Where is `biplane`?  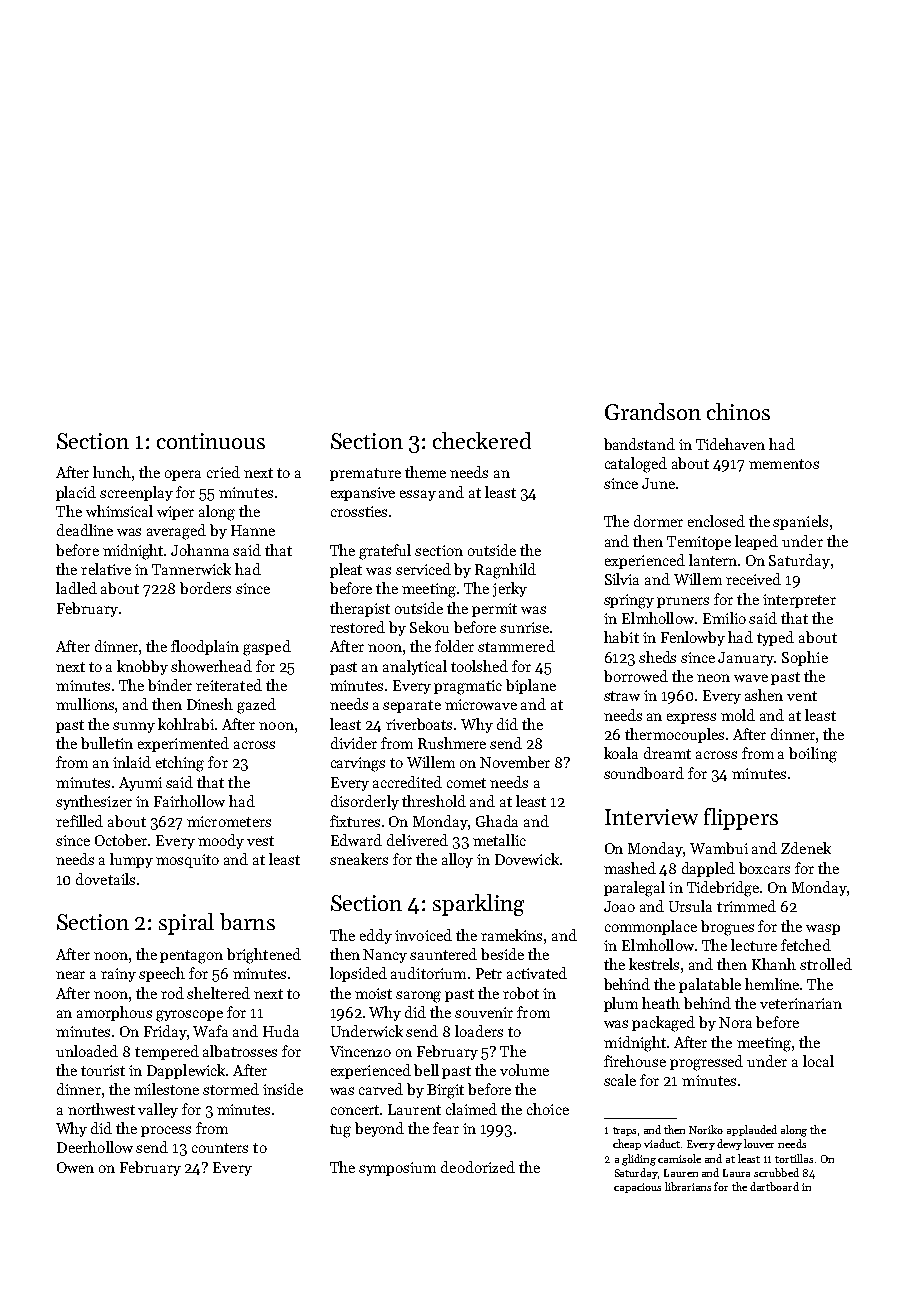 biplane is located at coordinates (531, 686).
